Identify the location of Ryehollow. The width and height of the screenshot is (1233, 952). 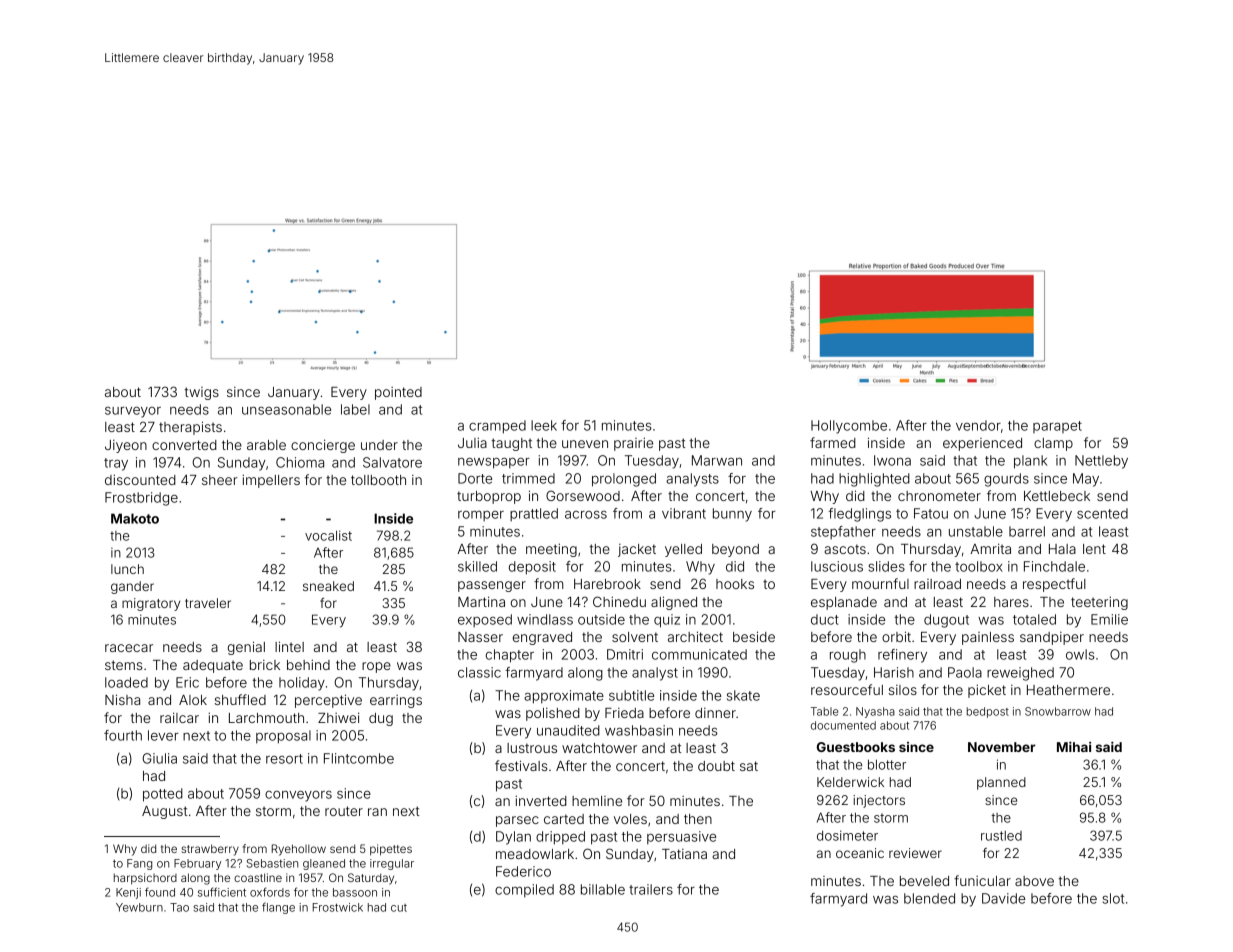
(299, 850).
